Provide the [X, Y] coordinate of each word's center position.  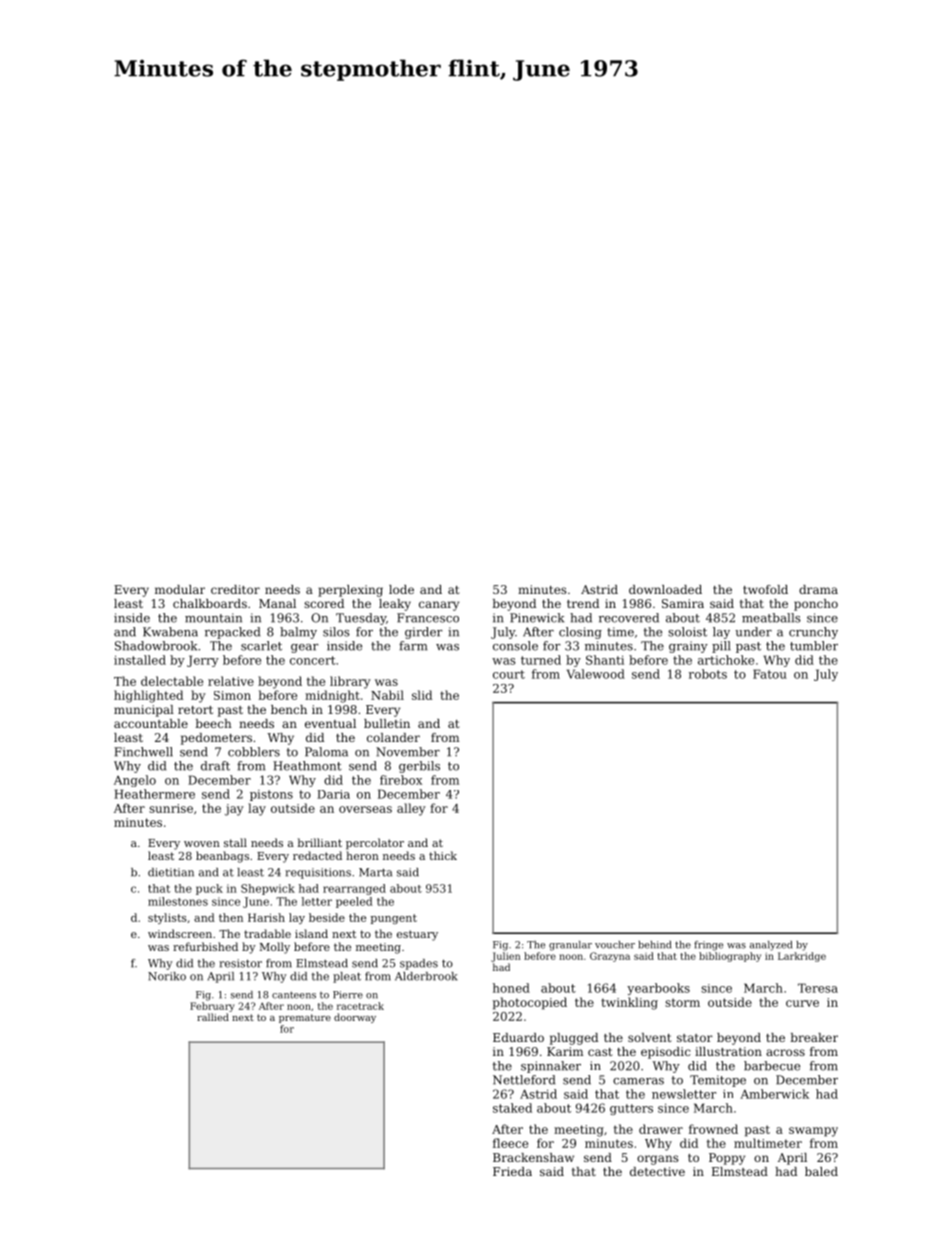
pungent [393, 919]
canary [439, 606]
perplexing [350, 591]
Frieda [512, 1171]
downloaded [665, 589]
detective [657, 1171]
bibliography [730, 957]
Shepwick [268, 889]
